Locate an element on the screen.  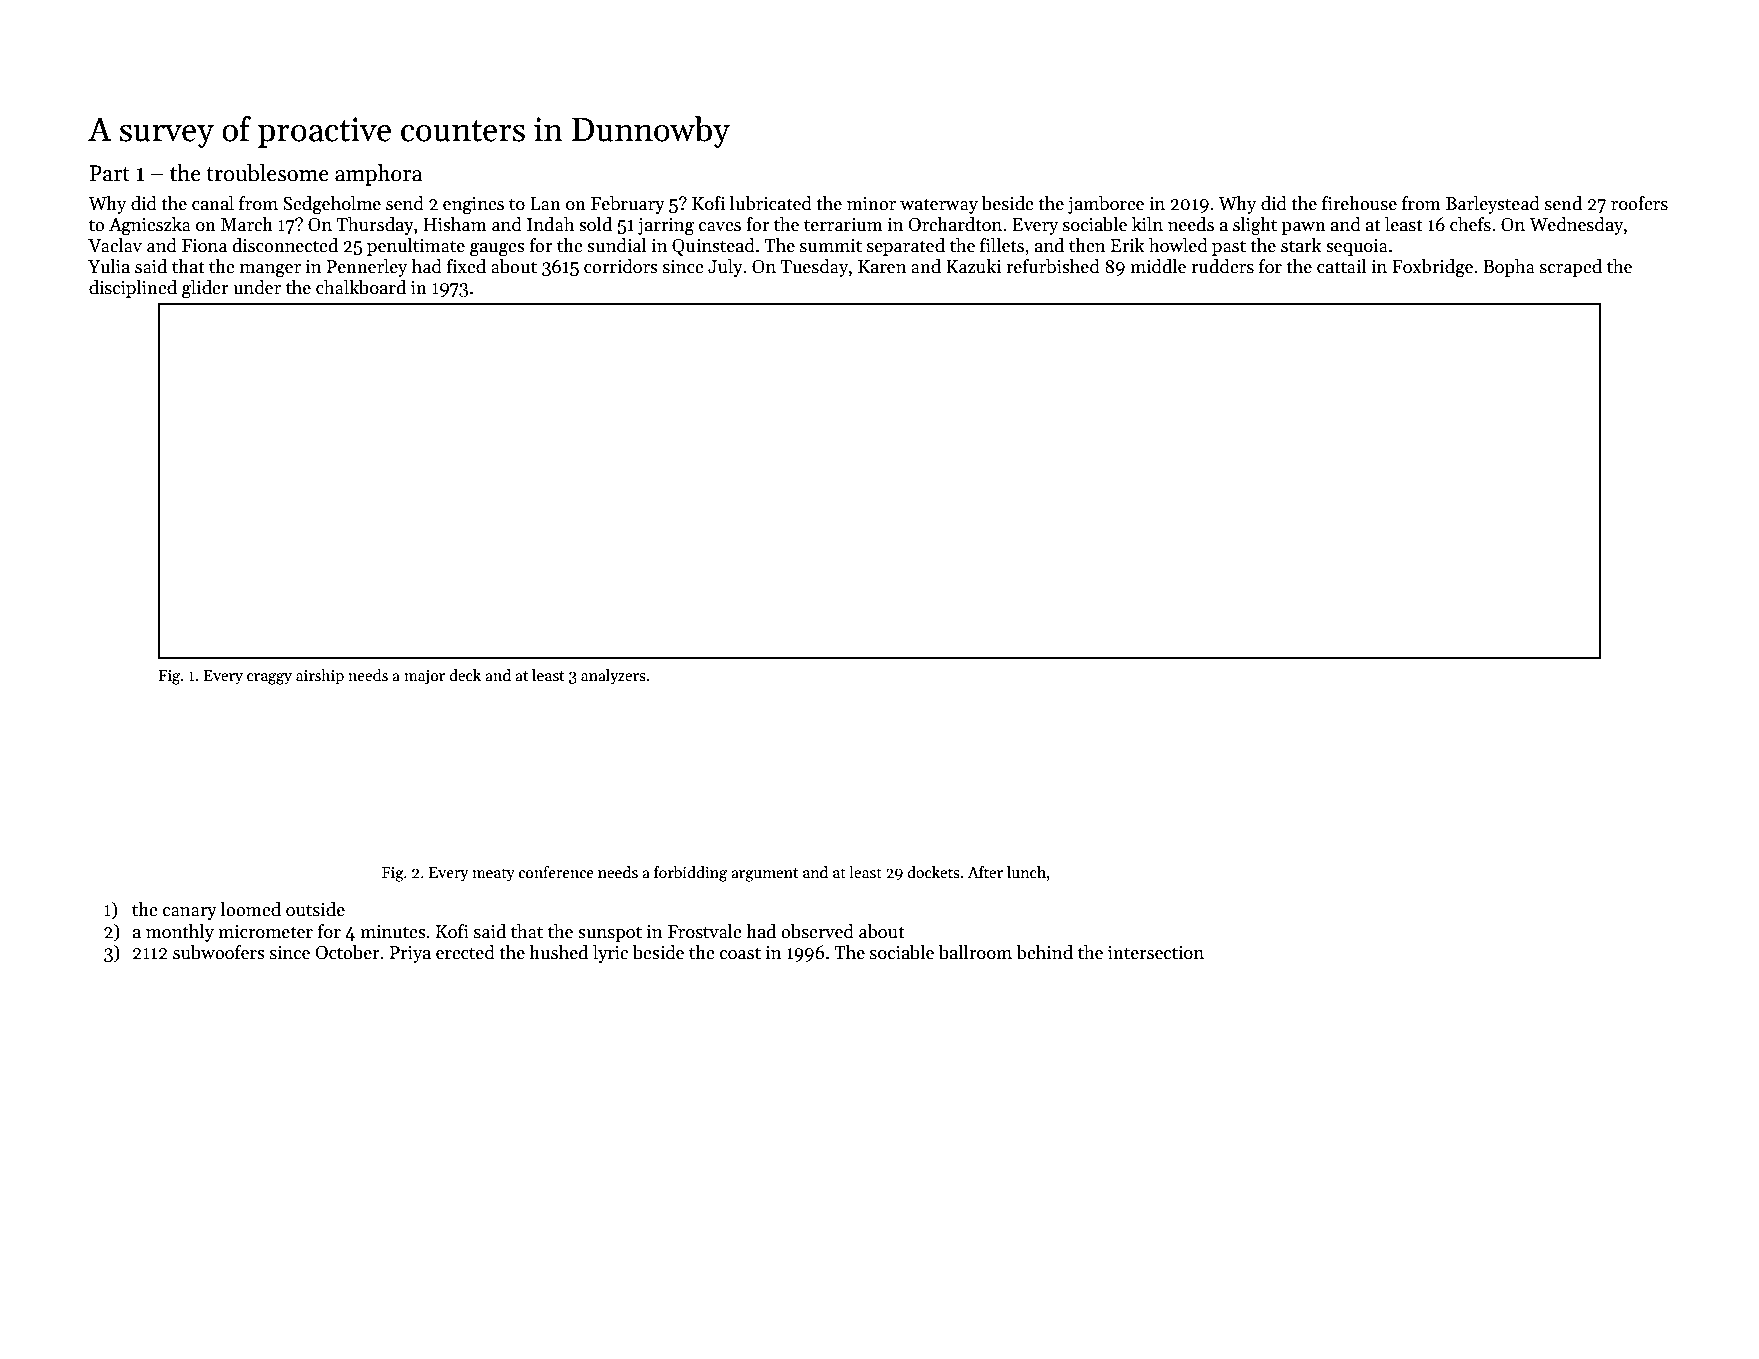
Vaclav is located at coordinates (115, 245).
